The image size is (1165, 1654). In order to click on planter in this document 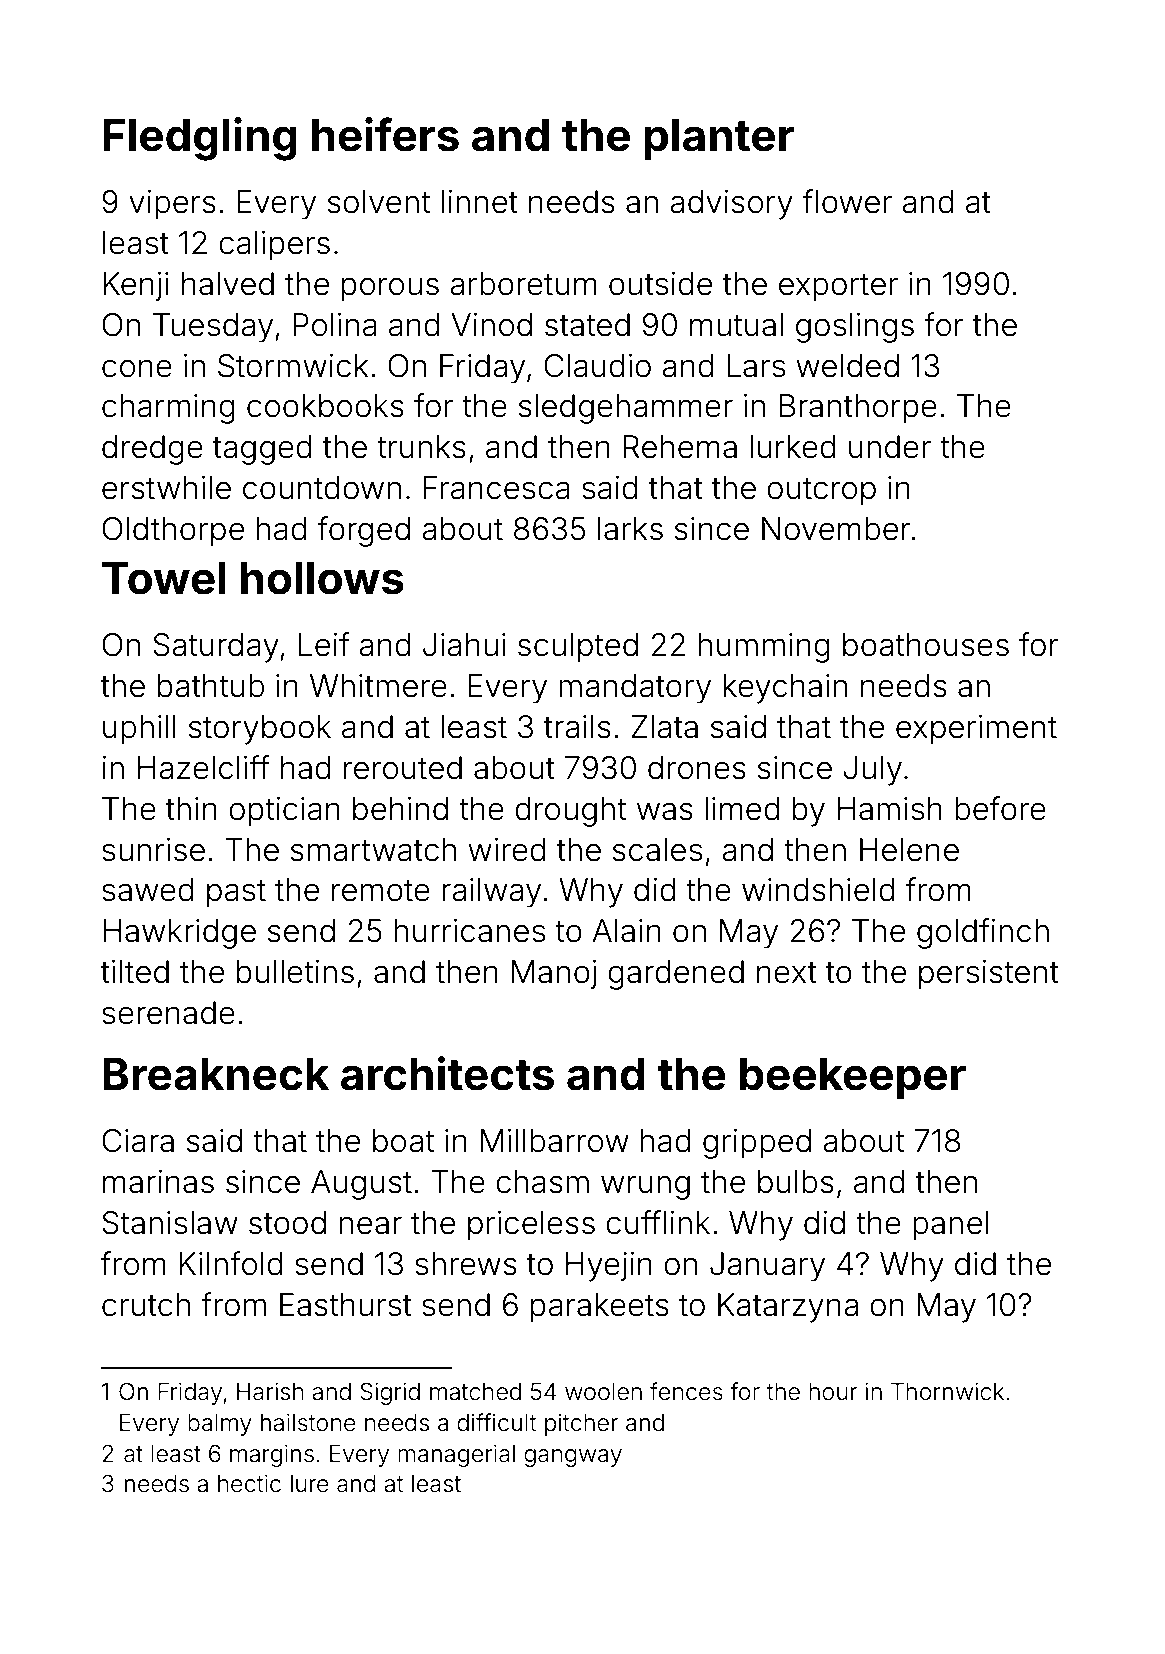, I will do `click(719, 139)`.
